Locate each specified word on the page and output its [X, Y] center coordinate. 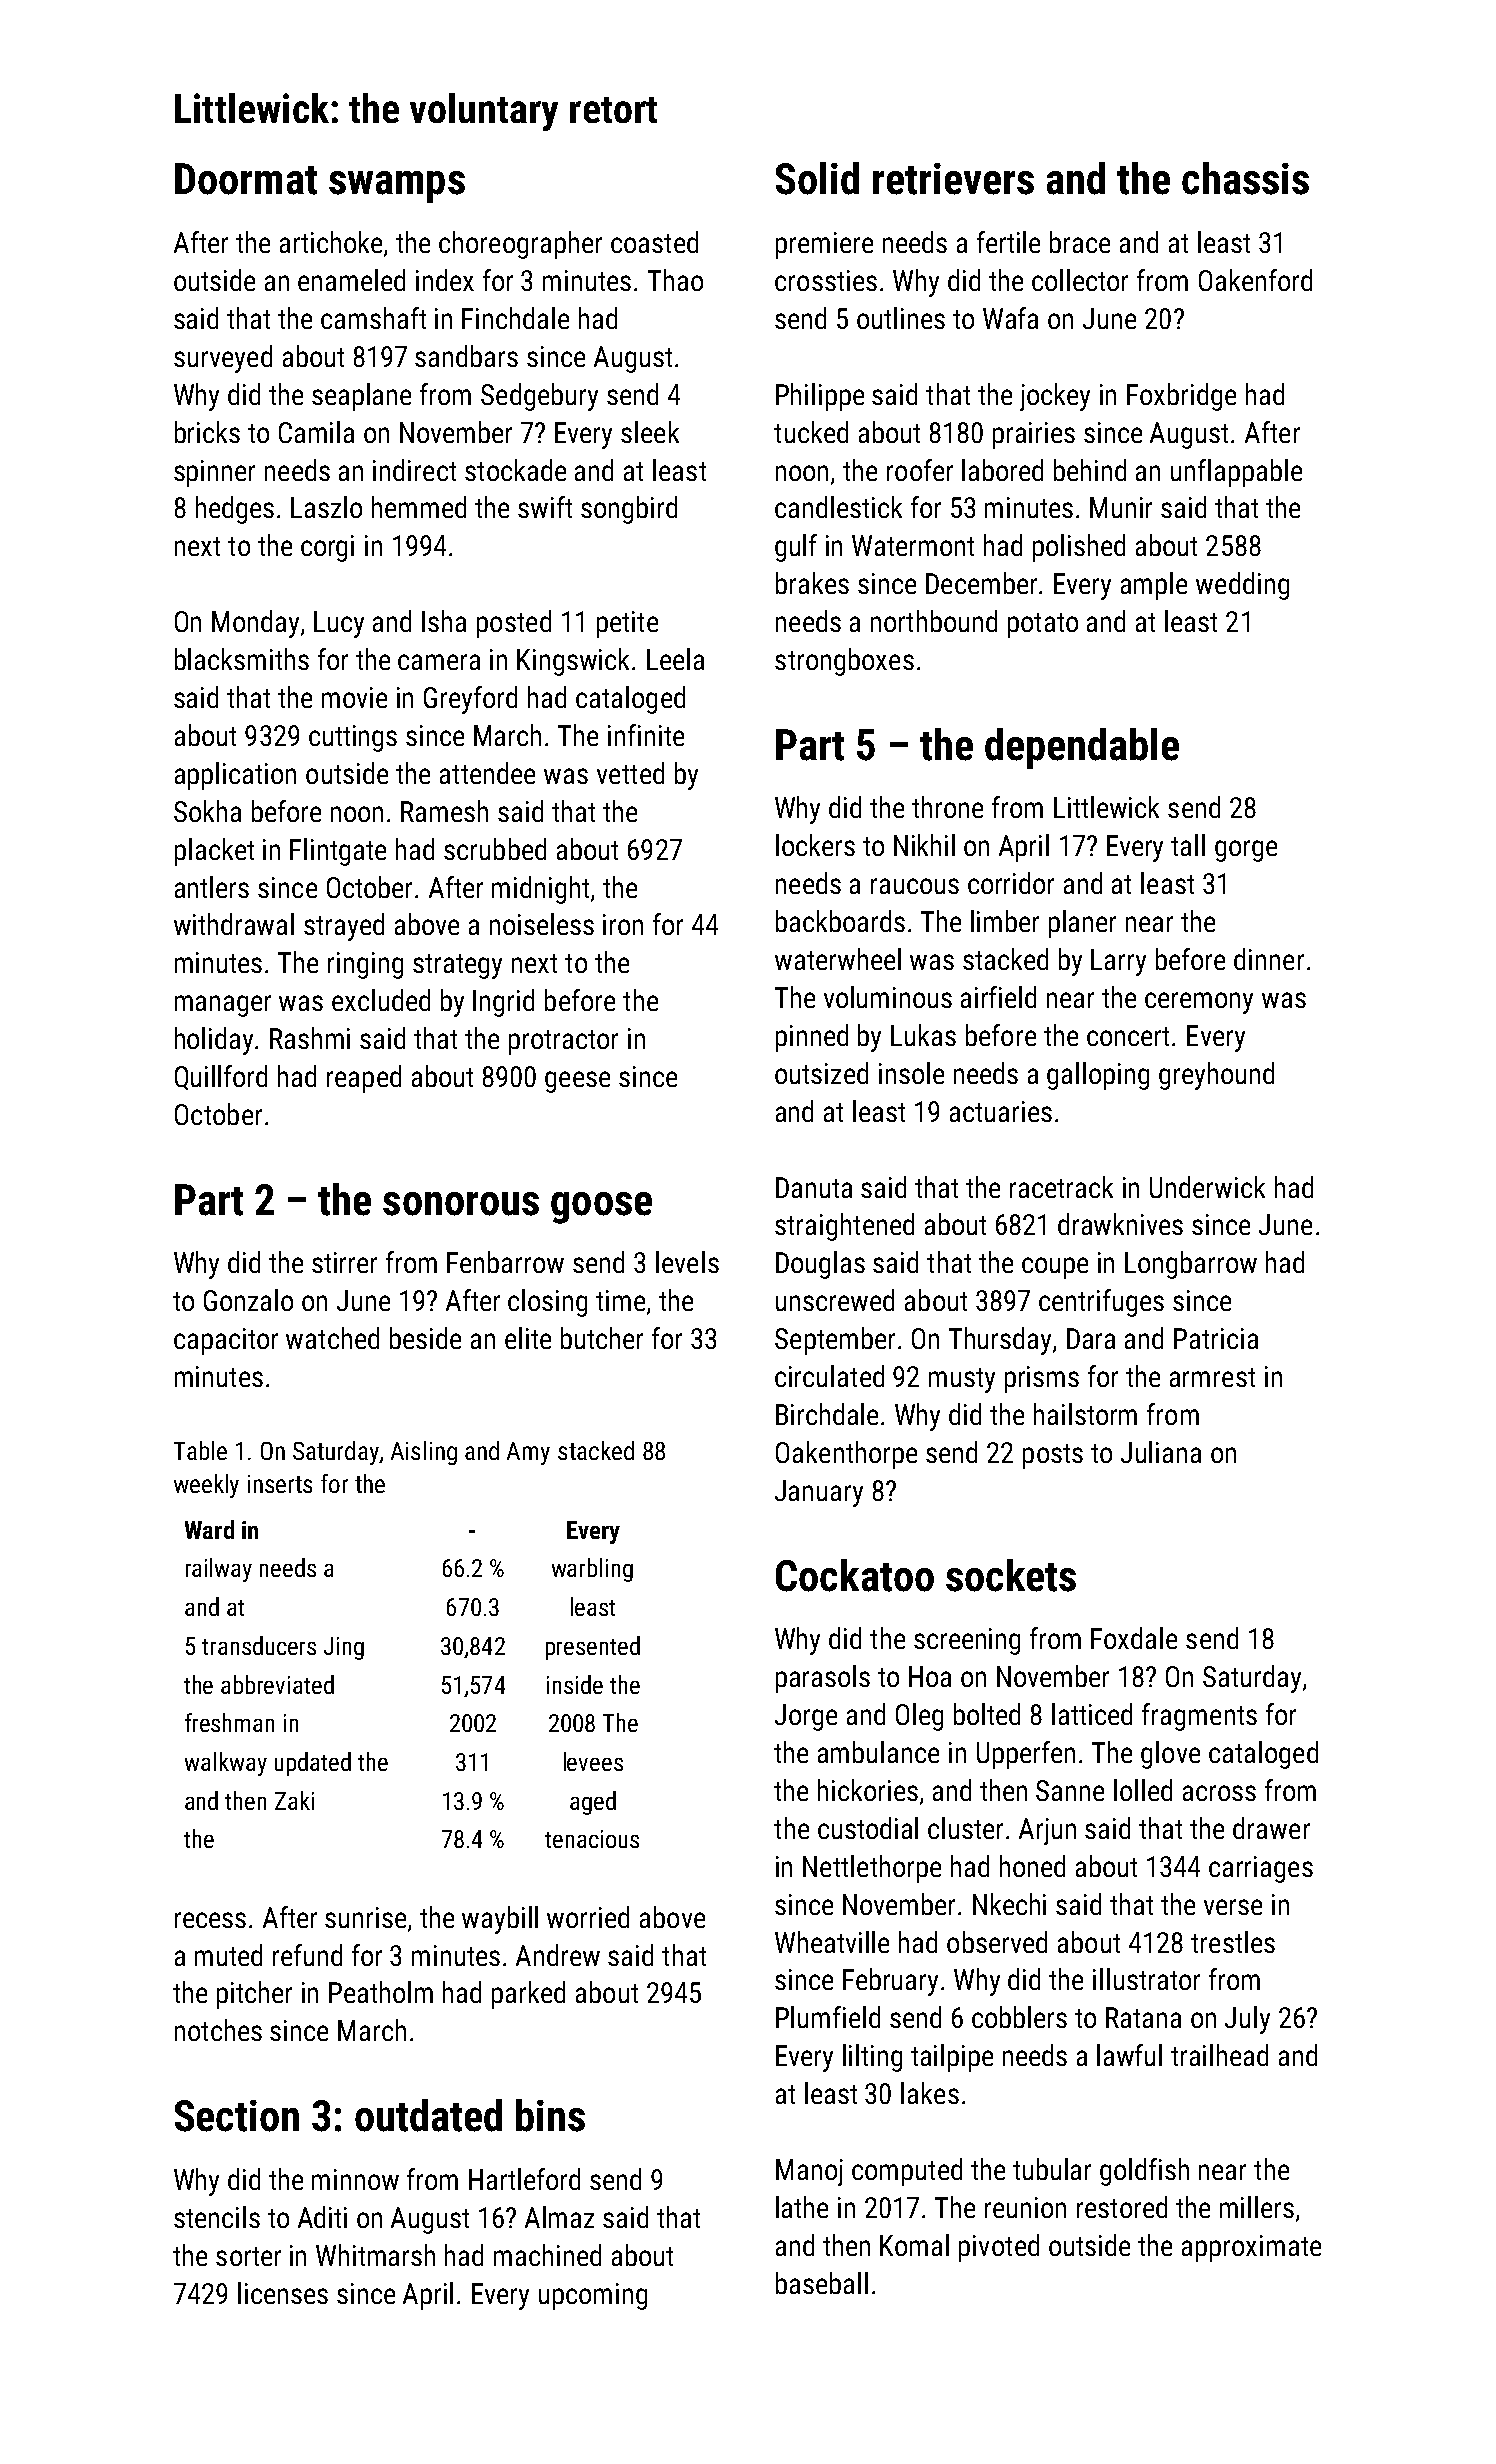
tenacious [592, 1839]
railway [219, 1570]
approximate [1251, 2248]
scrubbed [495, 849]
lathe [802, 2207]
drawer [1271, 1828]
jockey [1055, 397]
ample [1154, 586]
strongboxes [844, 662]
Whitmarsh [375, 2255]
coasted [654, 242]
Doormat [246, 179]
